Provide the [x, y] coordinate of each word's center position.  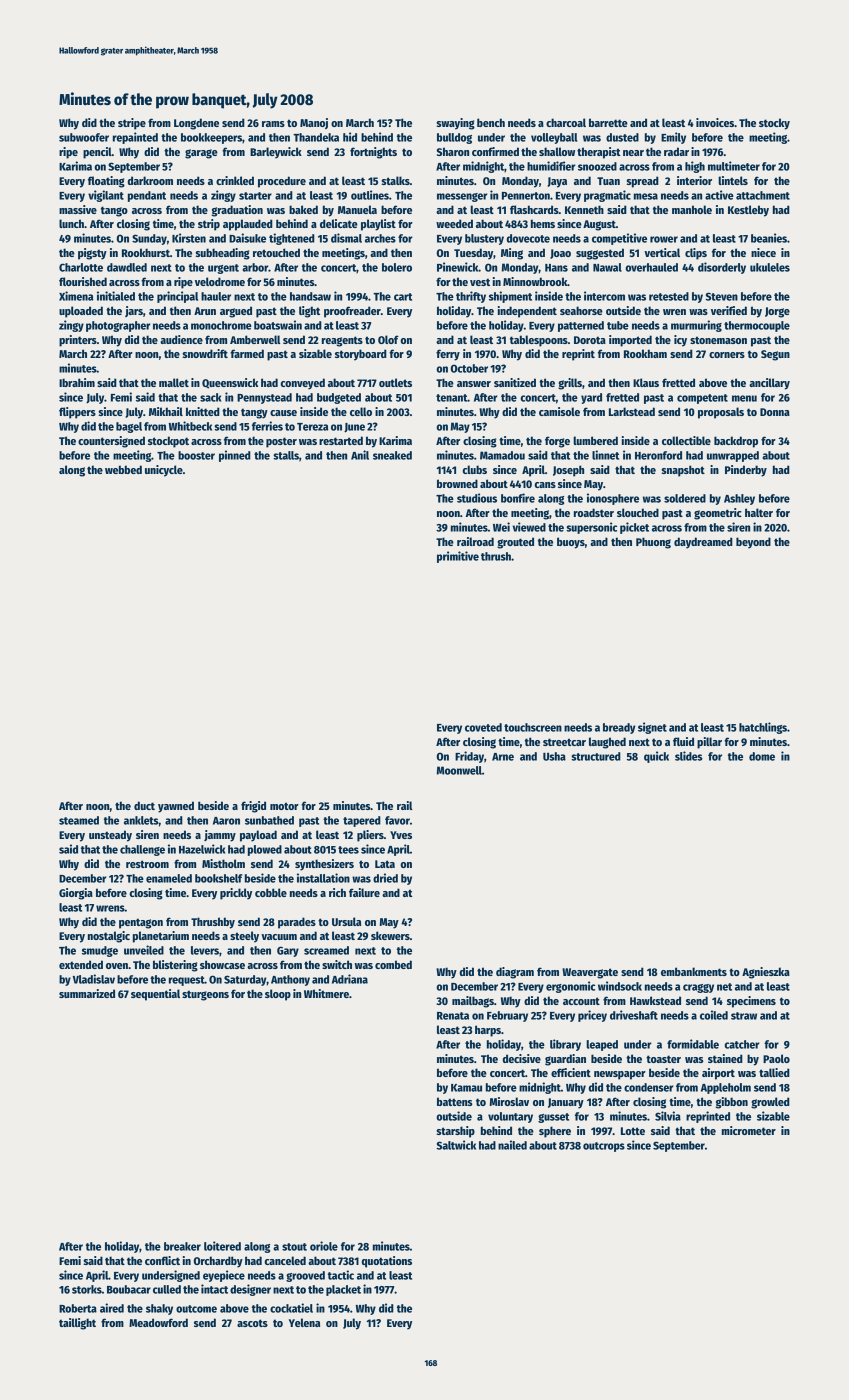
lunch [71, 223]
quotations [387, 1262]
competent [702, 399]
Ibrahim [77, 382]
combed [393, 964]
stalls [286, 455]
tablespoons [539, 341]
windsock [620, 986]
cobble [271, 892]
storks [87, 1289]
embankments [694, 971]
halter [759, 512]
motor [284, 806]
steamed [79, 820]
